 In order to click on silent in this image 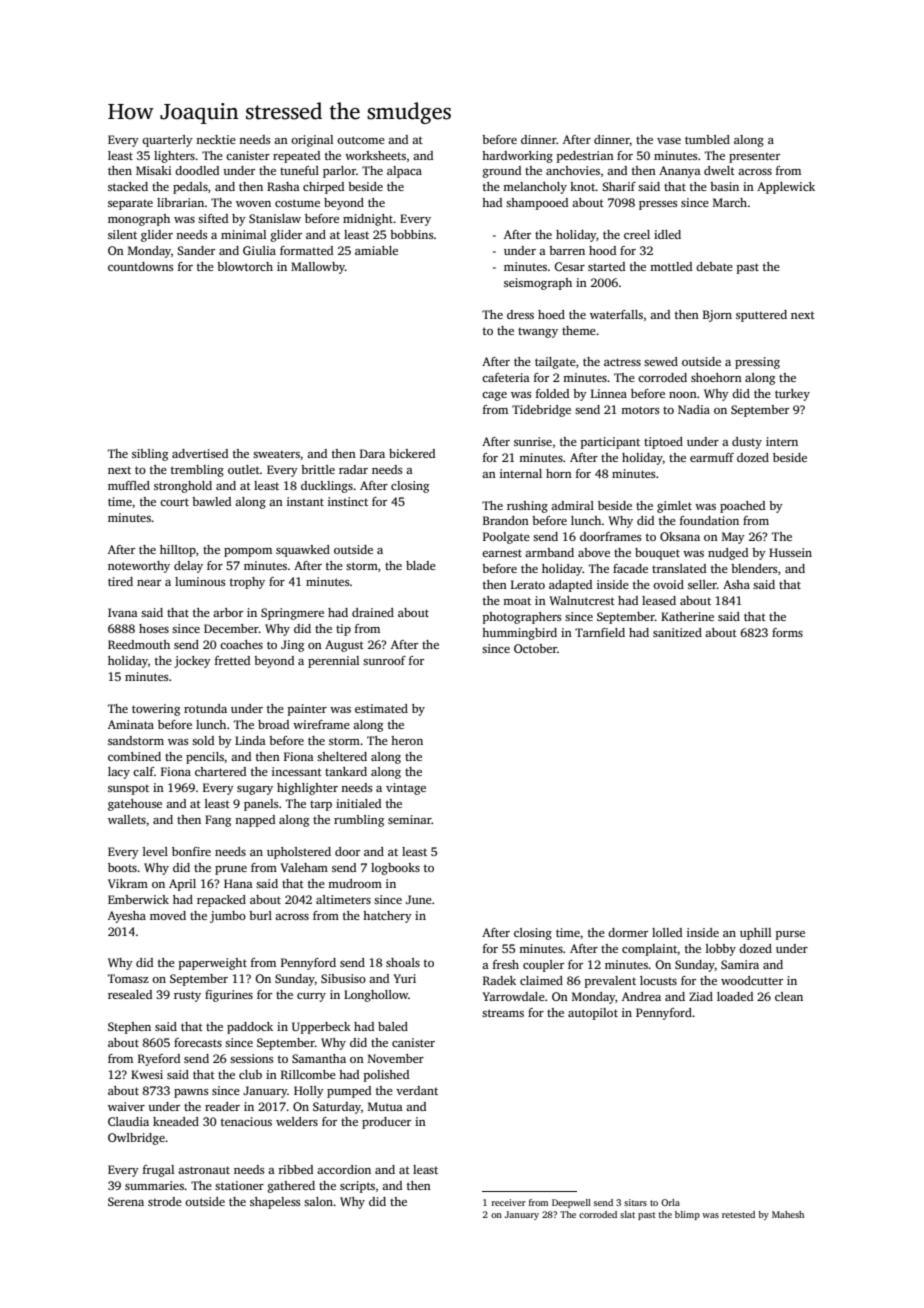, I will do `click(122, 234)`.
